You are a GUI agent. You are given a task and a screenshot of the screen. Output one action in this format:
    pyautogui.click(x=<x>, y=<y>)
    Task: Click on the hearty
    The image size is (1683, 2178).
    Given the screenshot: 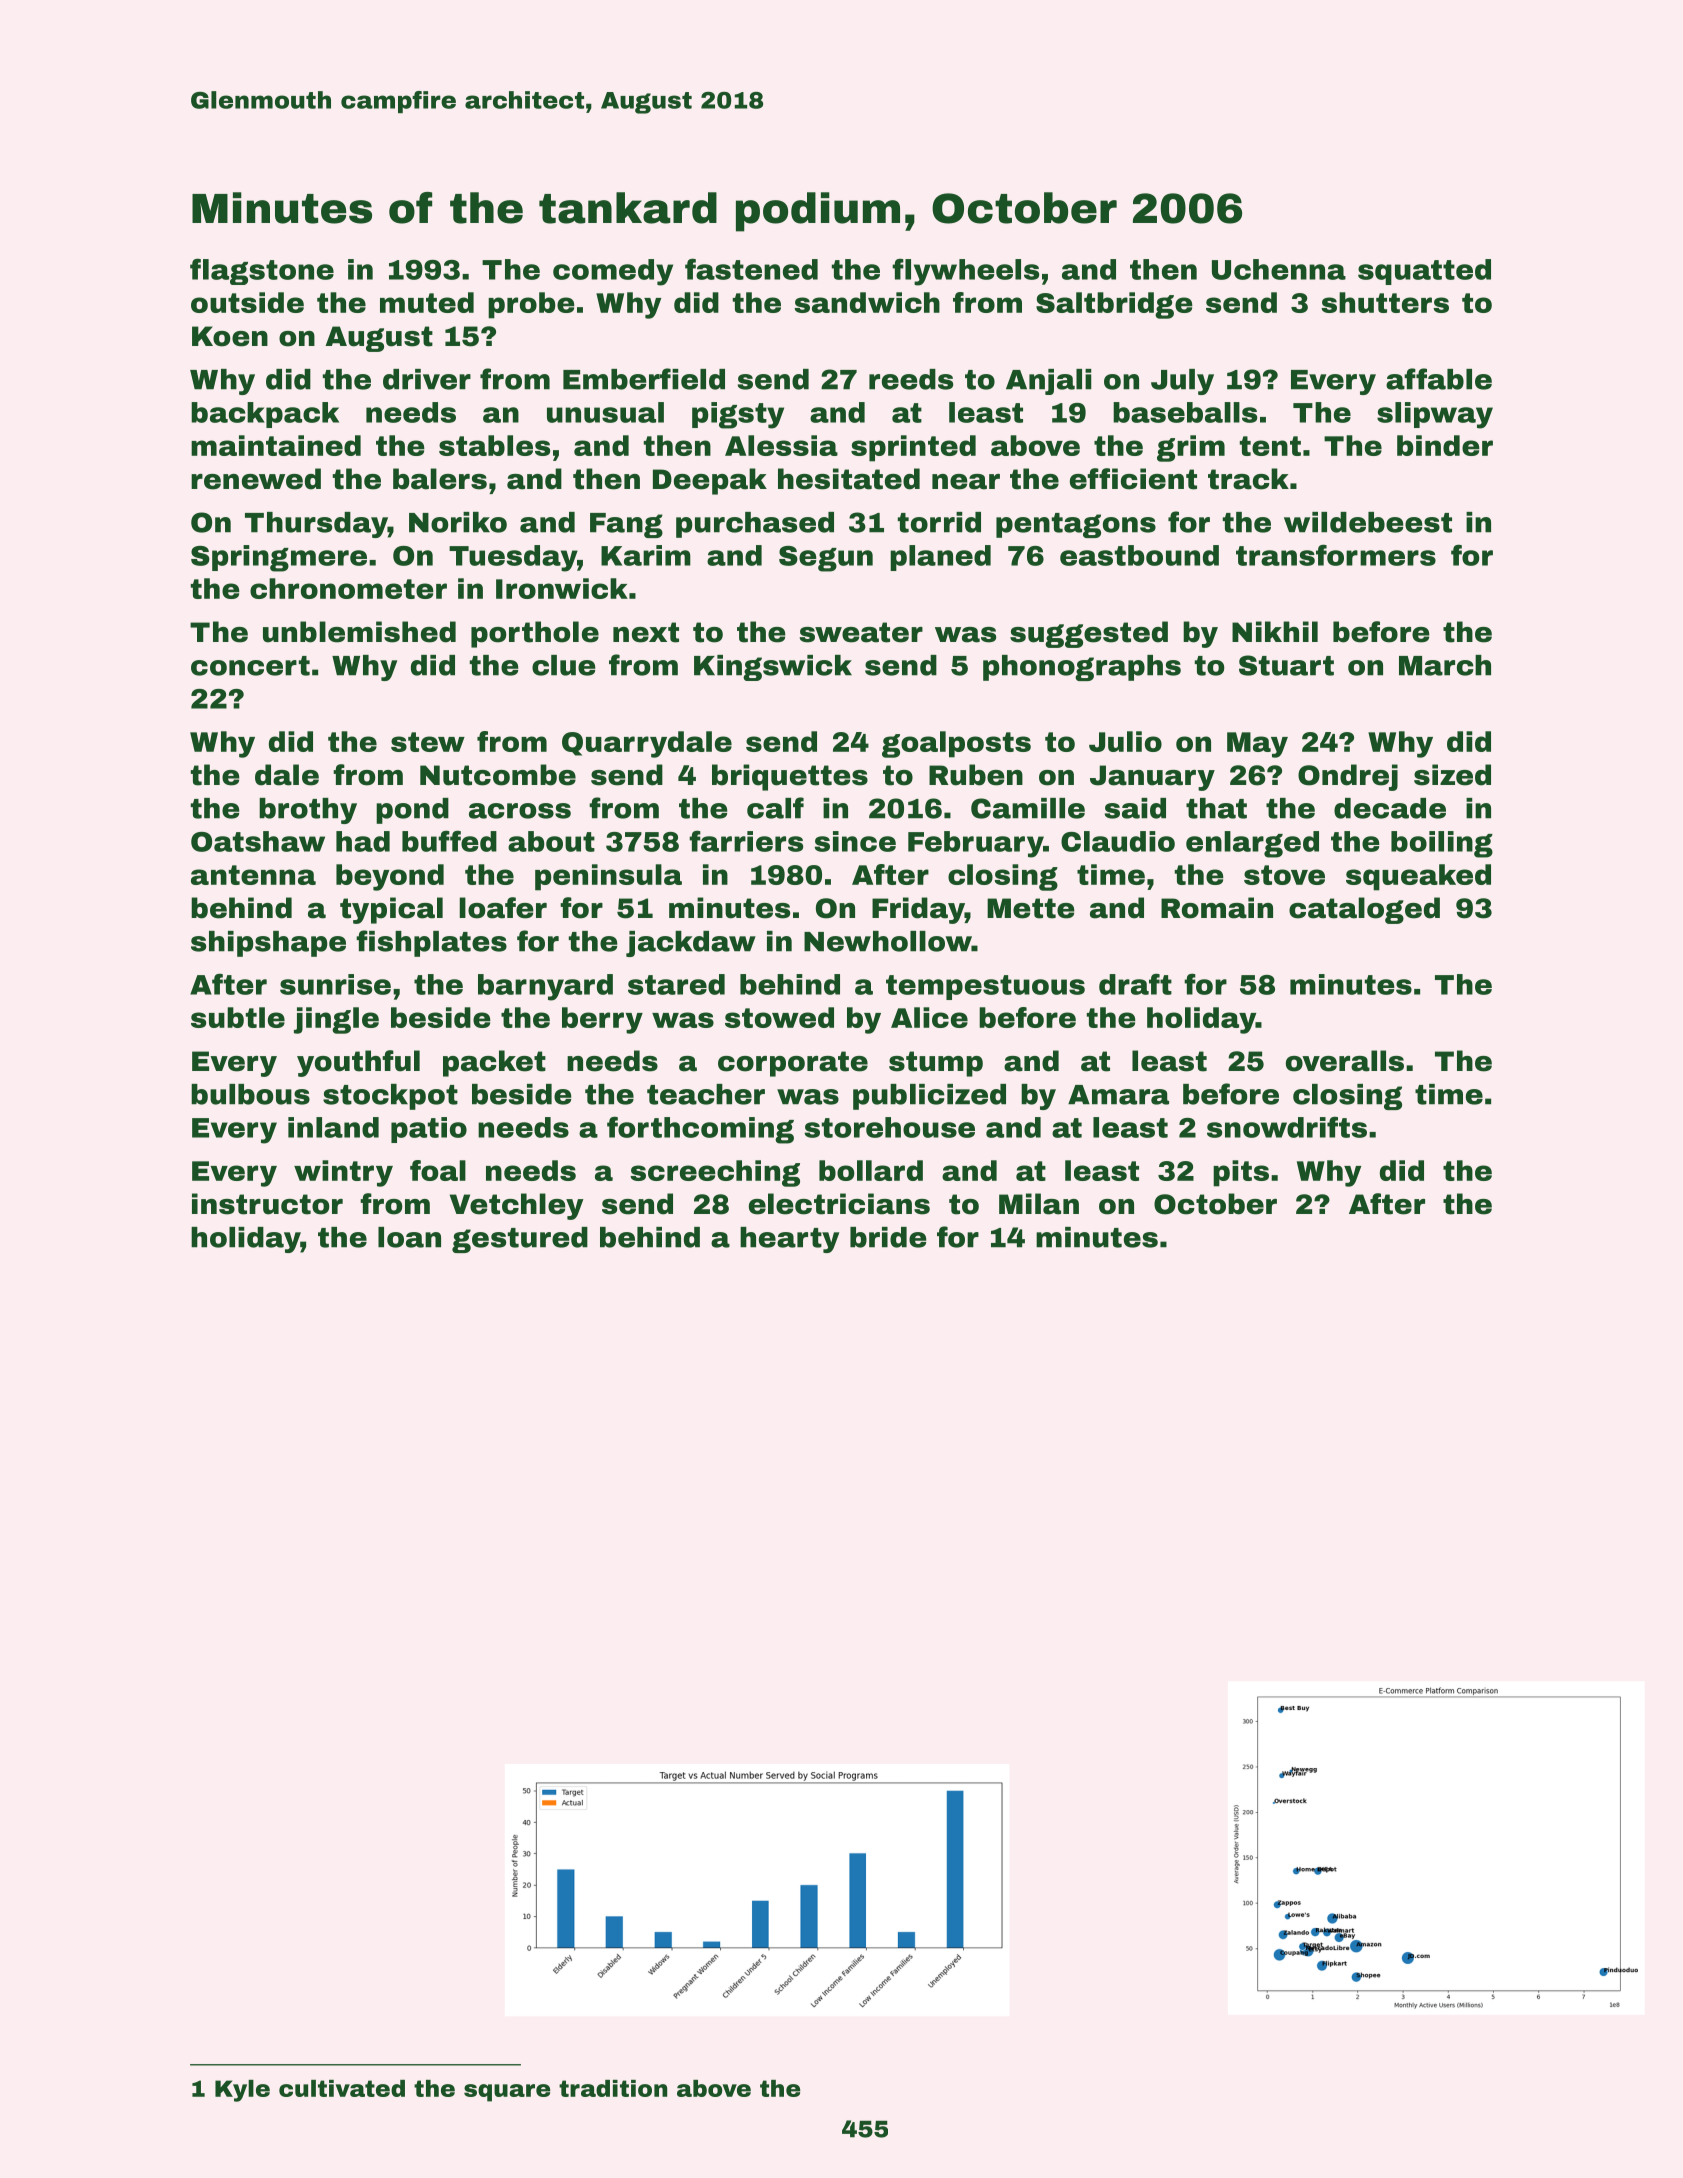 What is the action you would take?
    pyautogui.click(x=789, y=1240)
